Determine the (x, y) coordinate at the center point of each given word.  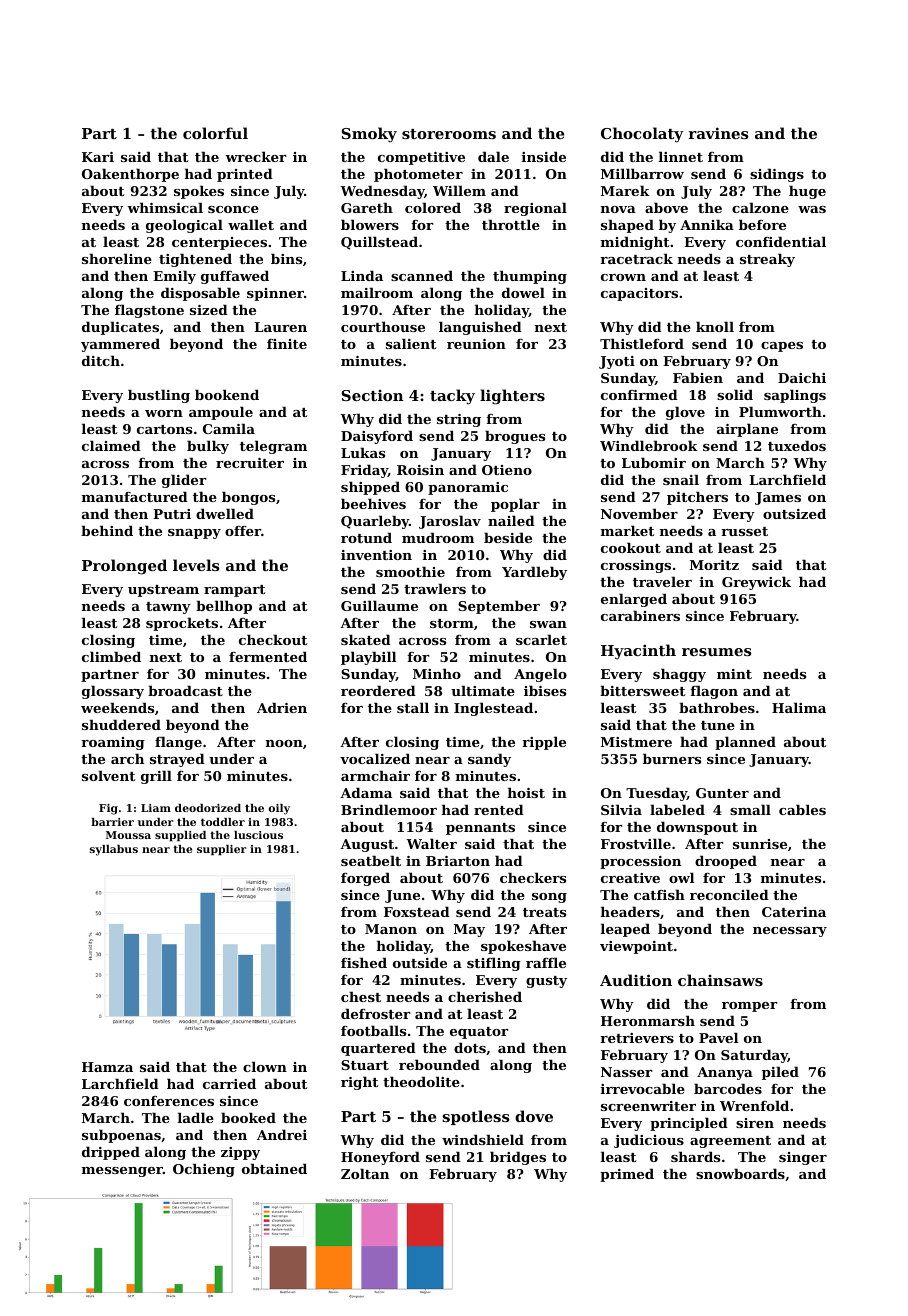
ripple (544, 743)
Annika (707, 224)
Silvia (621, 809)
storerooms (449, 134)
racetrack (636, 258)
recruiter (250, 463)
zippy (240, 1153)
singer (803, 1158)
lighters (512, 397)
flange (178, 743)
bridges (518, 1158)
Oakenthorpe (130, 175)
